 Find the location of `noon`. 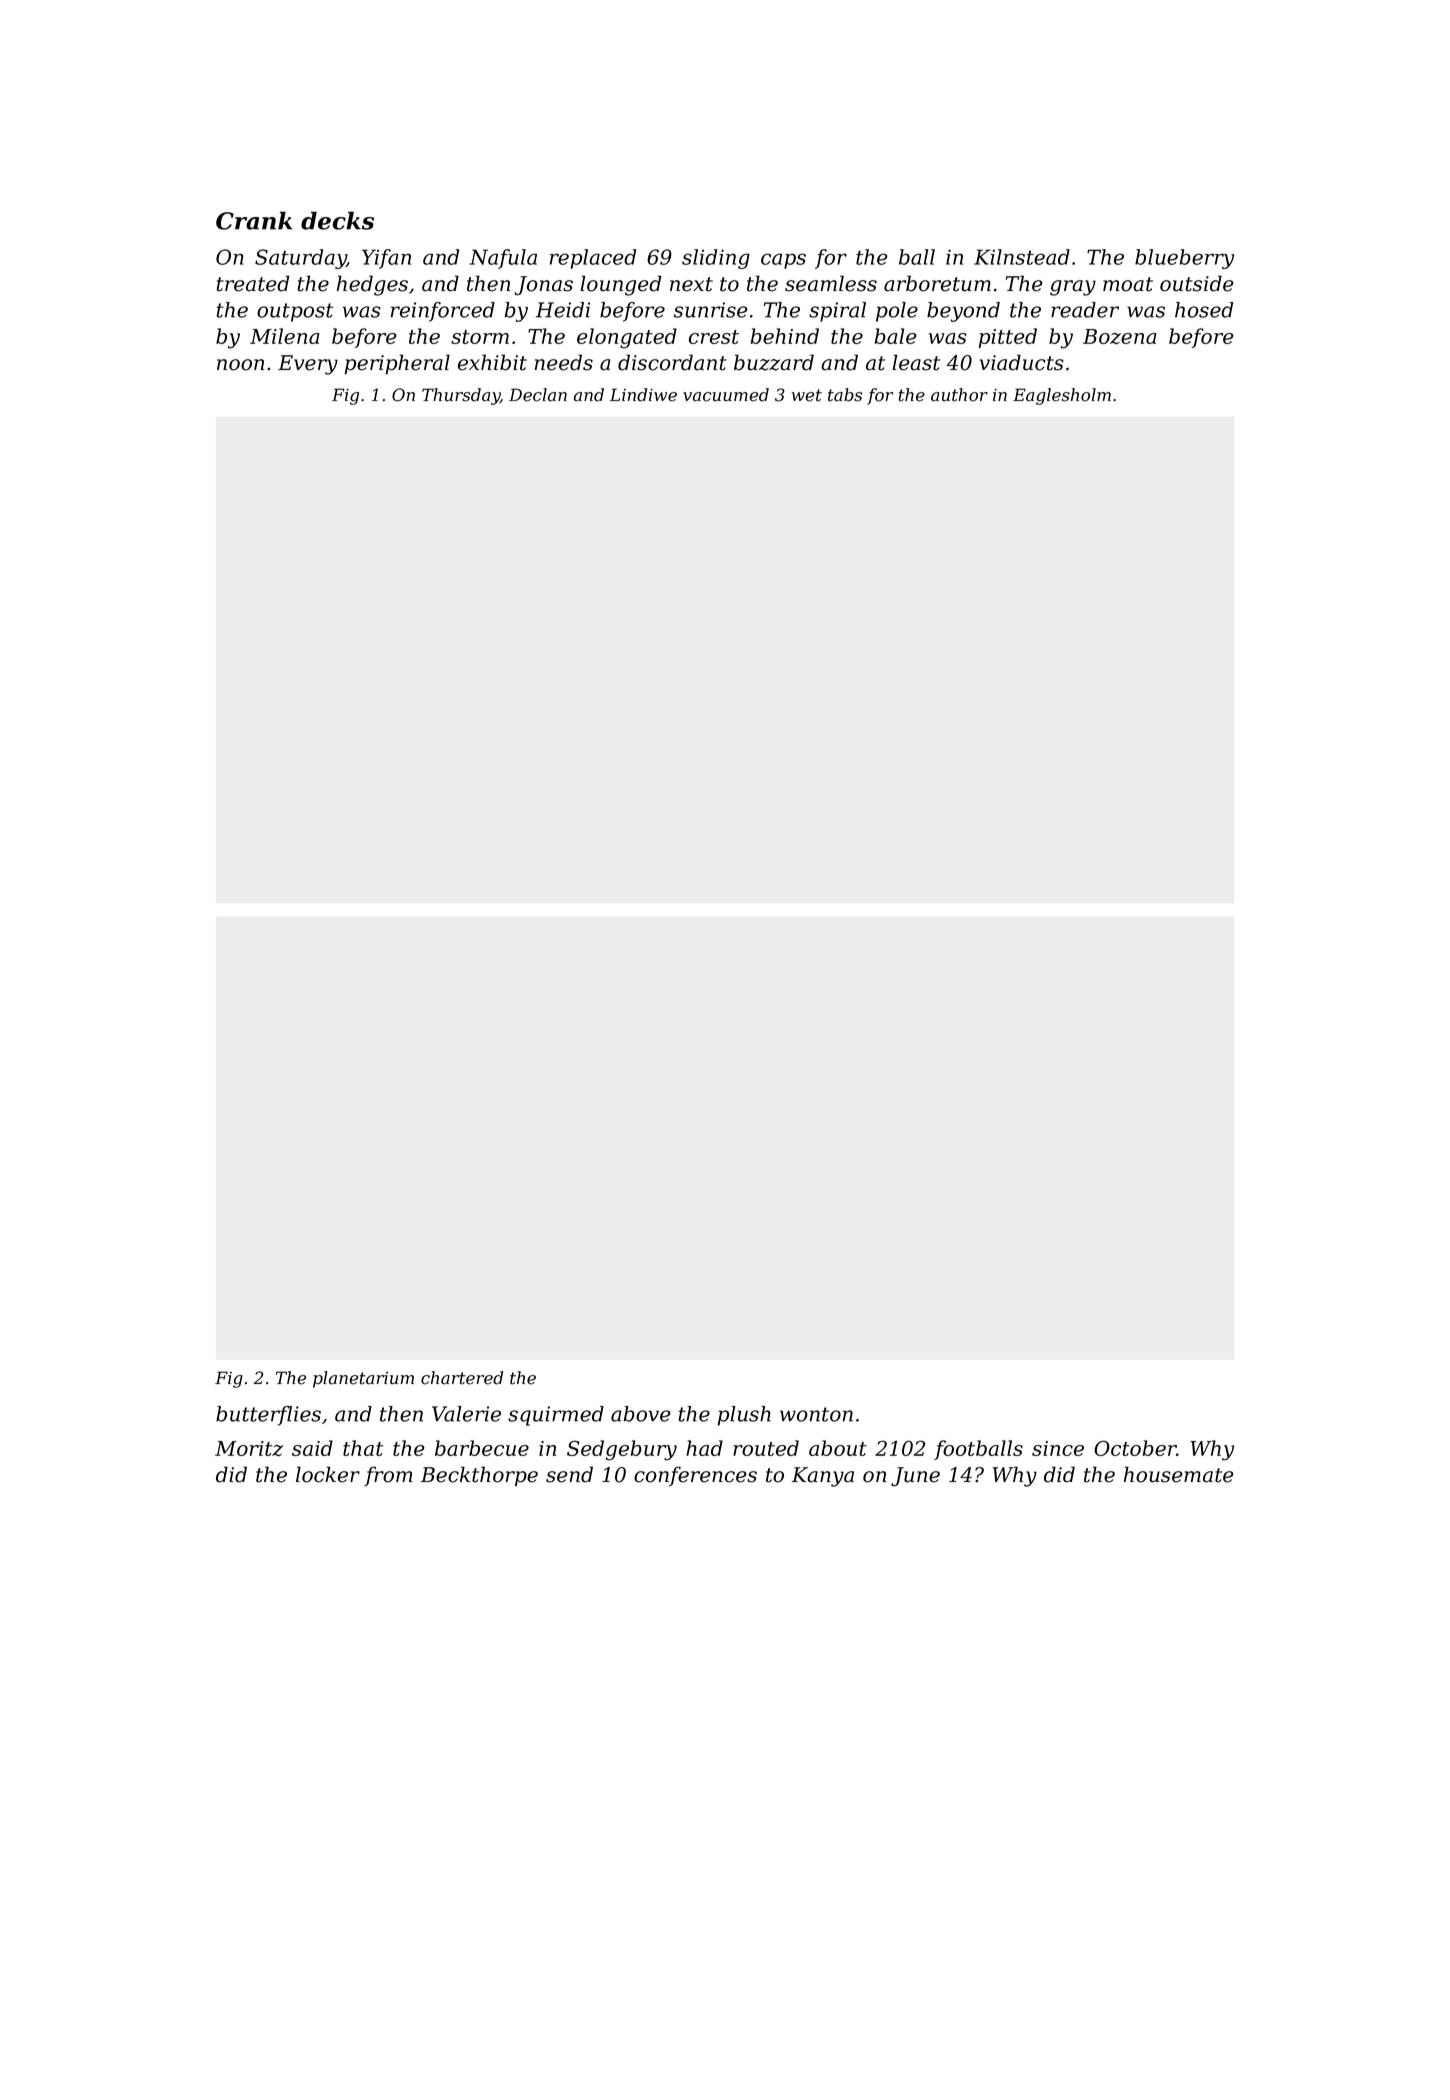

noon is located at coordinates (240, 365).
